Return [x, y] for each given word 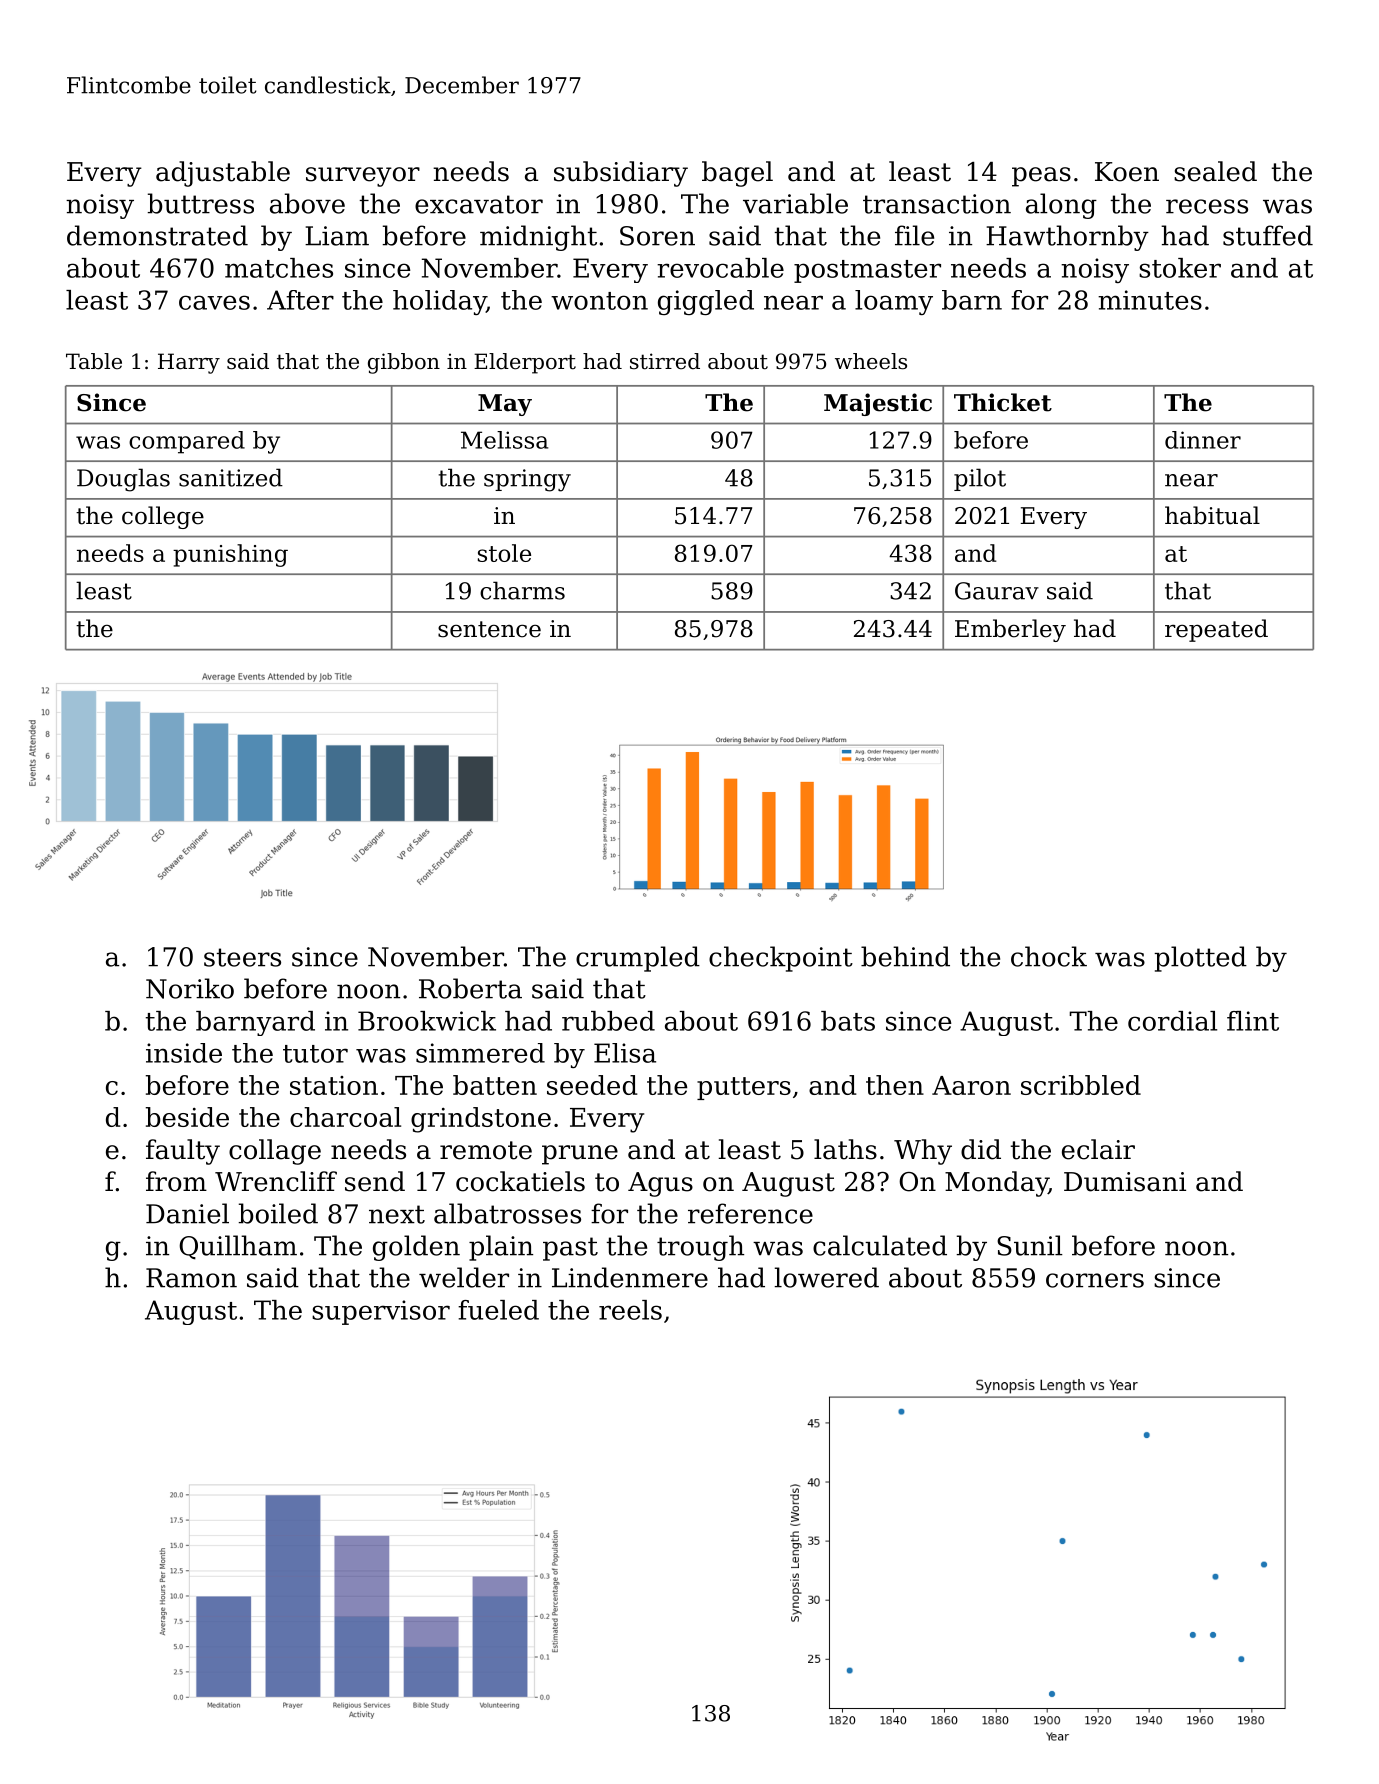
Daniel [187, 1213]
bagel [737, 174]
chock [1049, 956]
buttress [200, 203]
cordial [1172, 1021]
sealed [1215, 171]
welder [464, 1277]
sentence [489, 629]
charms [522, 590]
